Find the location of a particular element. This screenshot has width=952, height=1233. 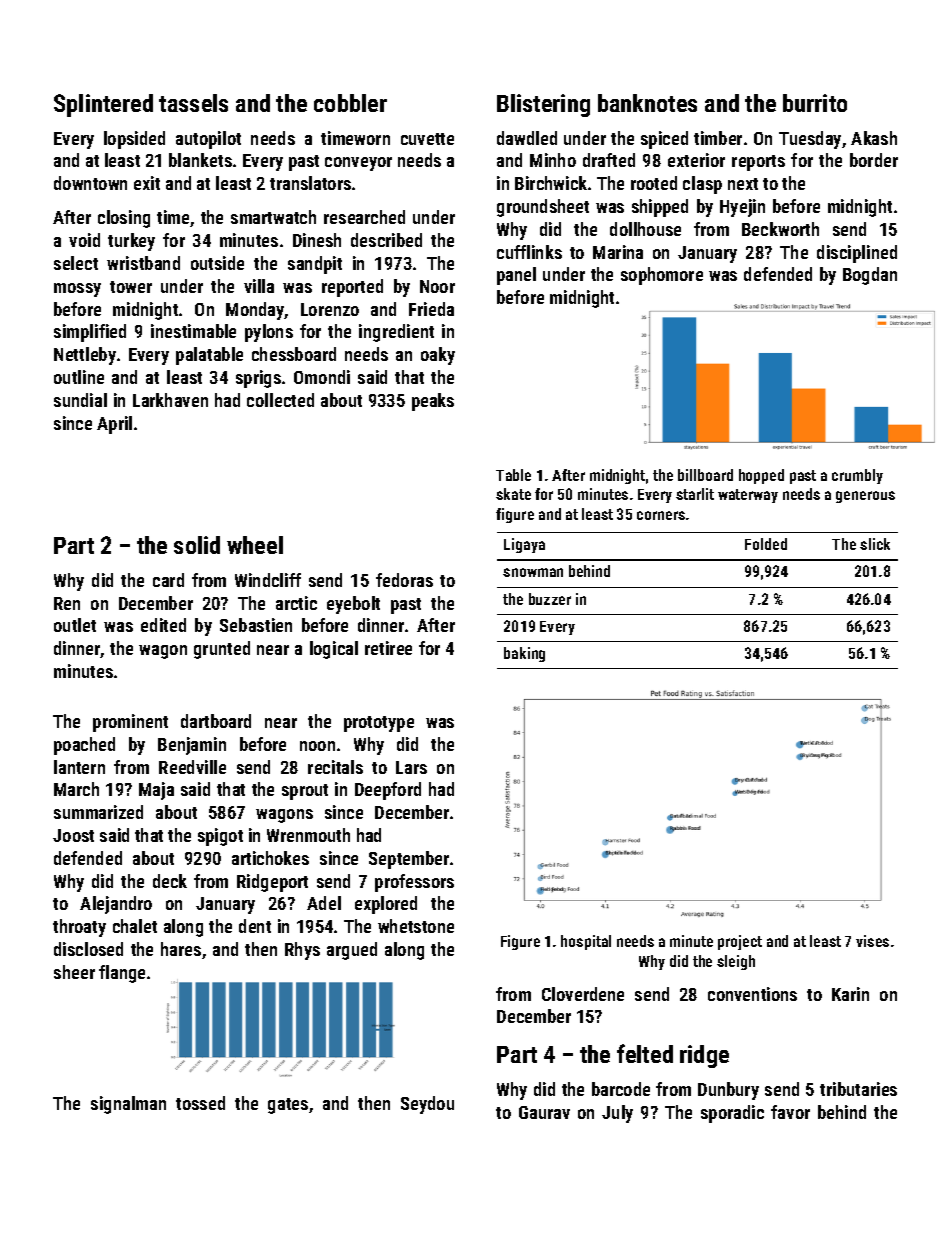

panel is located at coordinates (516, 276).
